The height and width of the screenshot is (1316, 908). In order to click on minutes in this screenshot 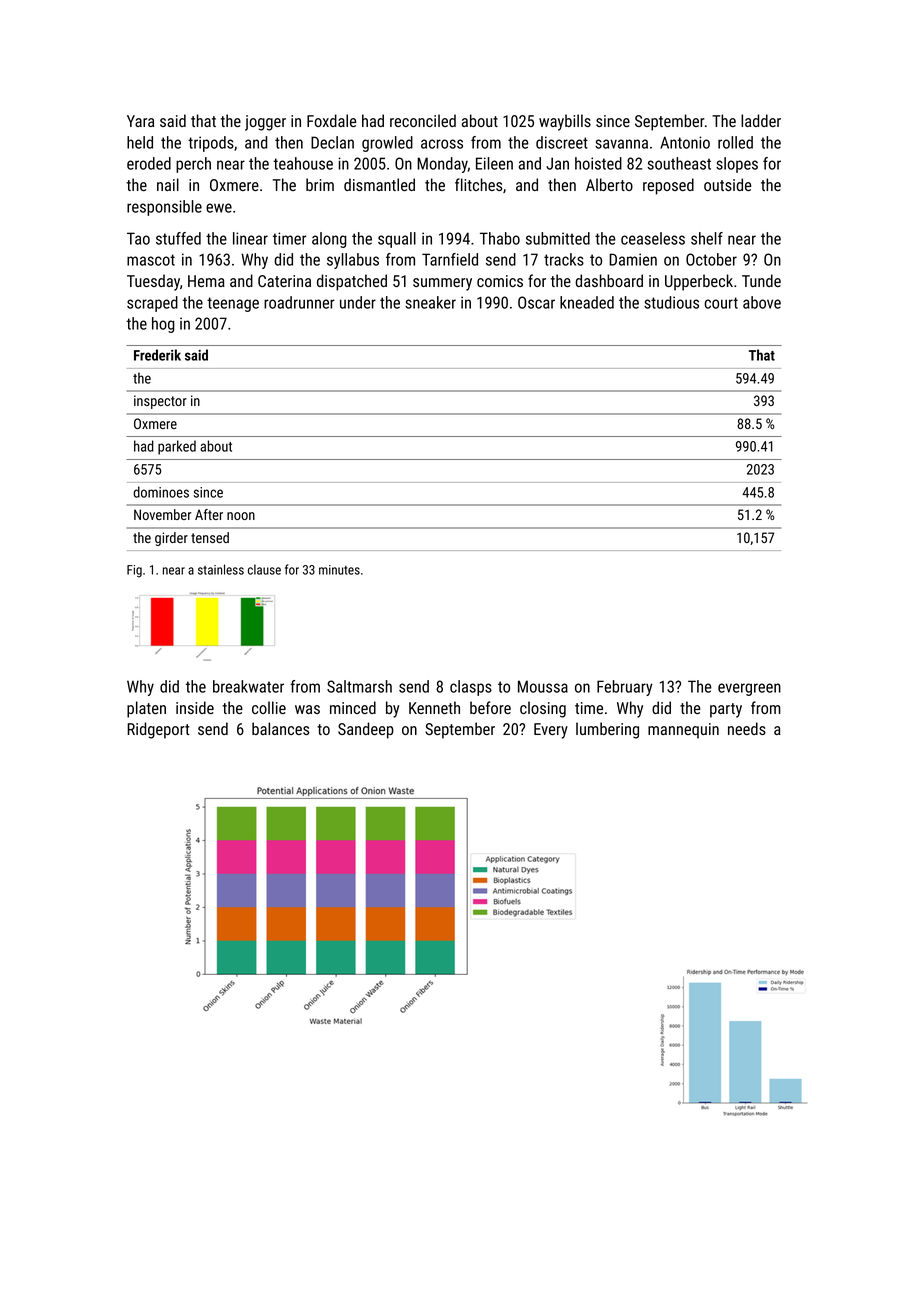, I will do `click(339, 570)`.
